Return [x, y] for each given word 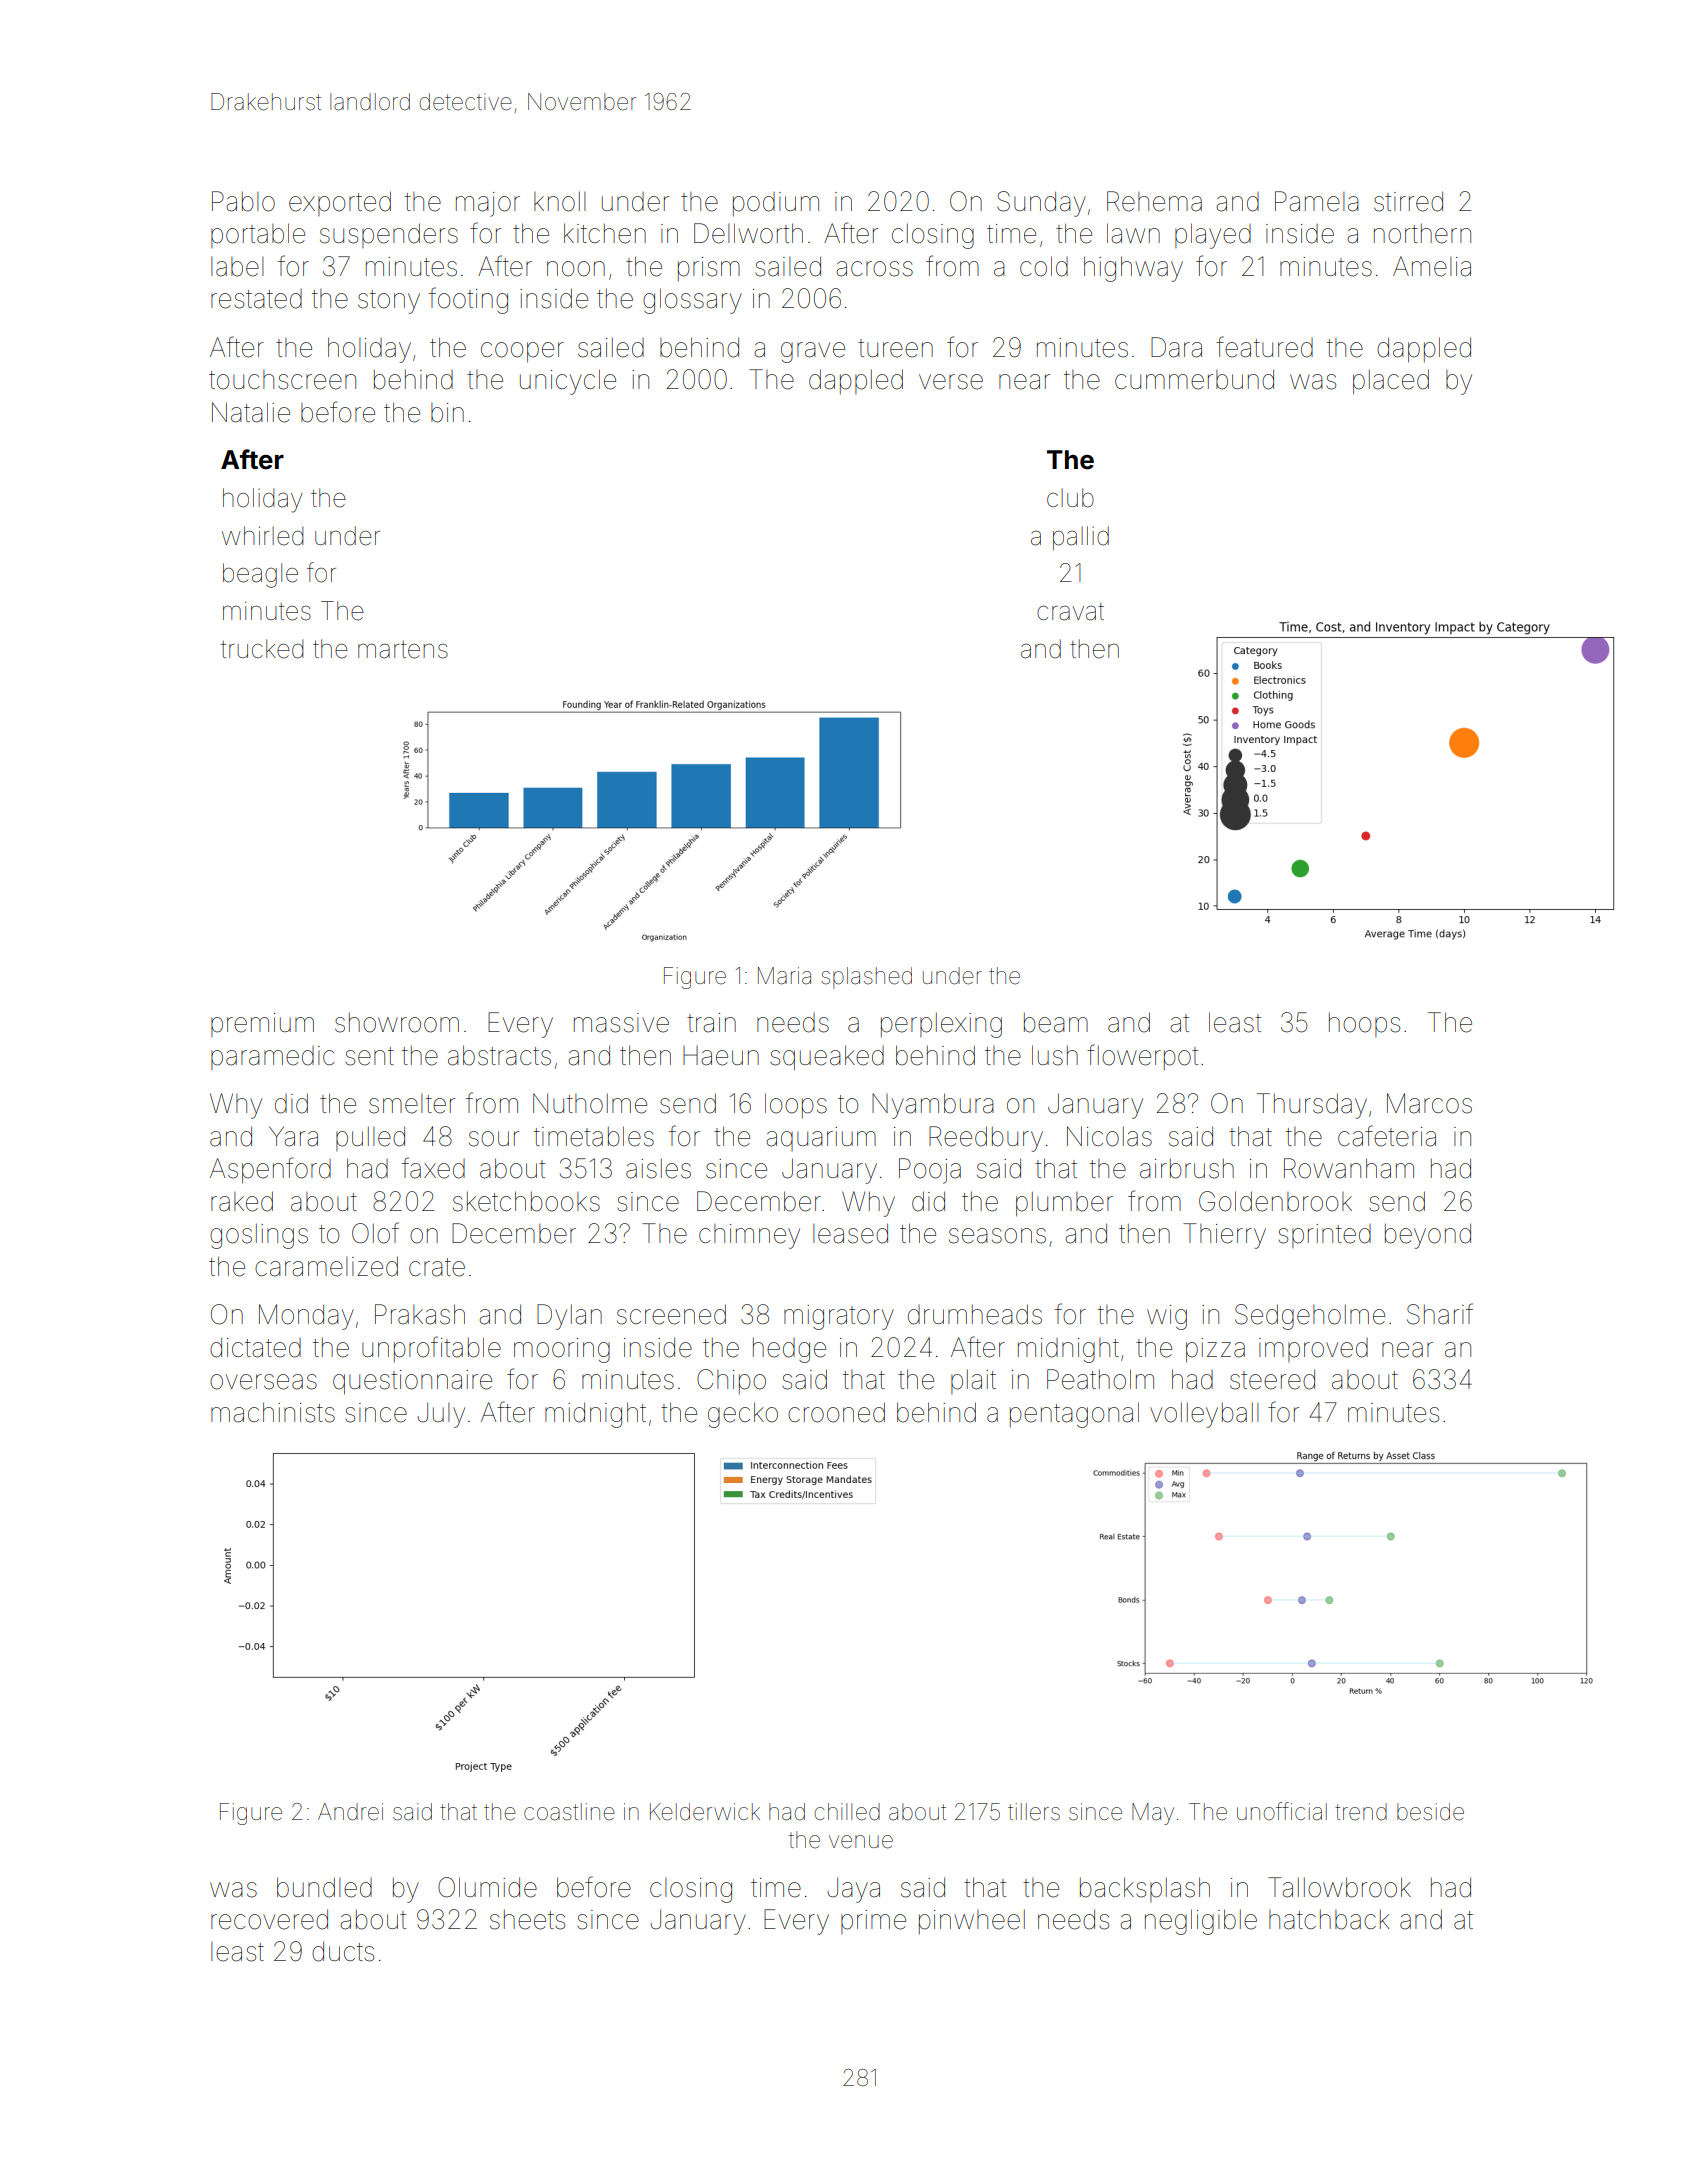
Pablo [243, 201]
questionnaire [412, 1382]
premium [262, 1025]
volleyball [1204, 1415]
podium [776, 204]
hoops [1364, 1025]
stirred [1408, 201]
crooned [836, 1412]
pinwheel [972, 1922]
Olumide [487, 1887]
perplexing [941, 1025]
